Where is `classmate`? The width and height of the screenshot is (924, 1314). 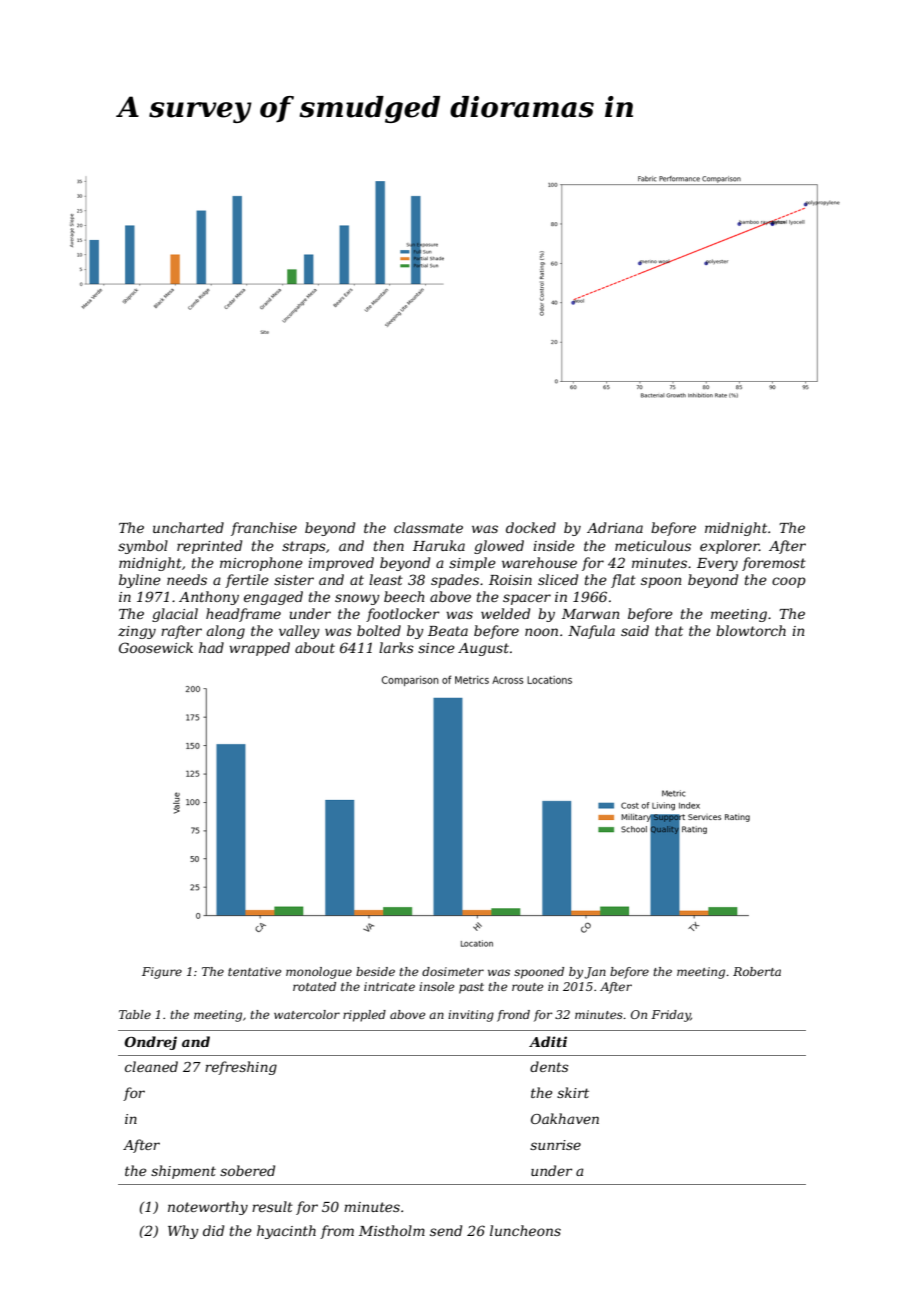 classmate is located at coordinates (428, 527).
